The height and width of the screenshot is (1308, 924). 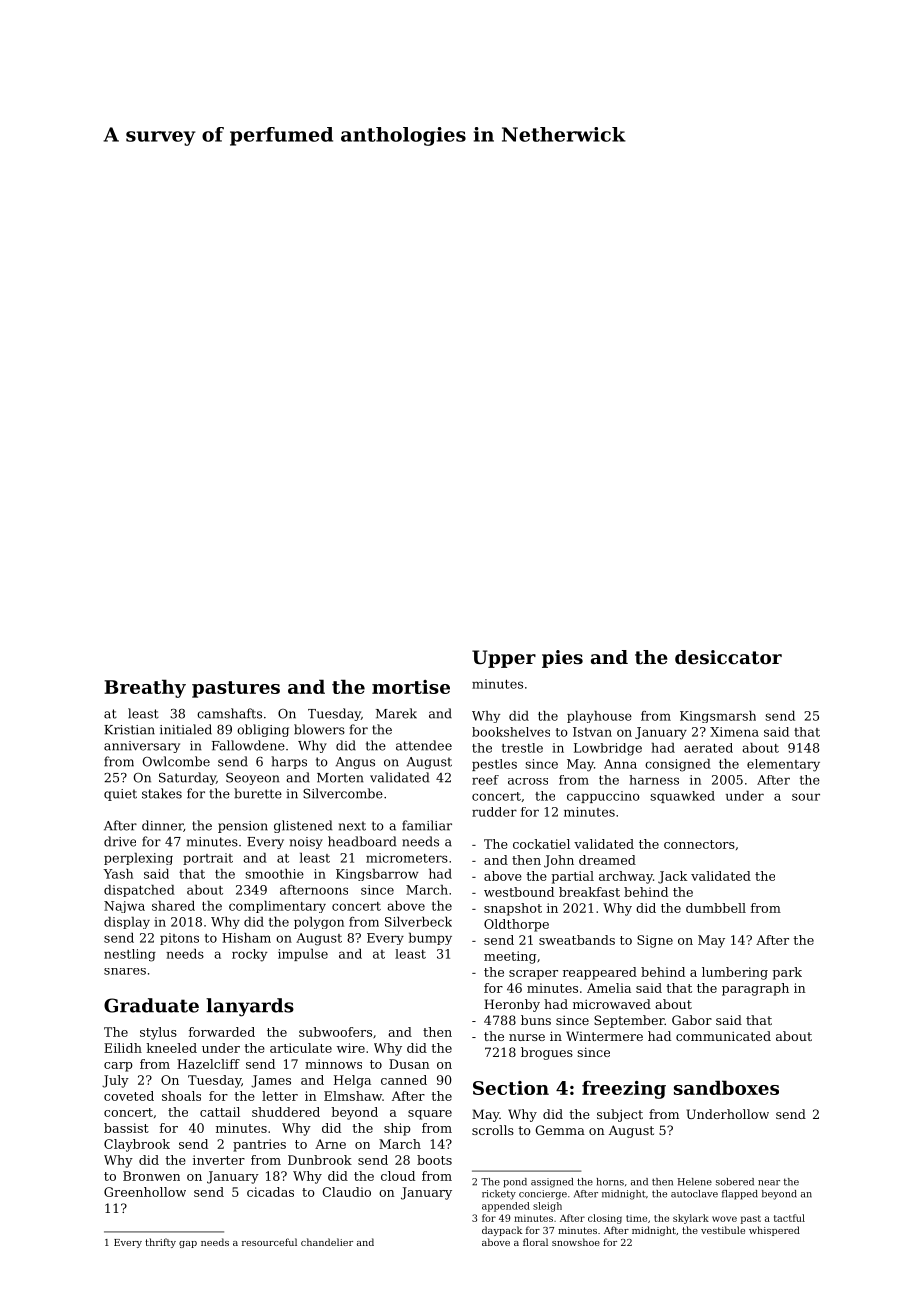 What do you see at coordinates (493, 1130) in the screenshot?
I see `scrolls` at bounding box center [493, 1130].
